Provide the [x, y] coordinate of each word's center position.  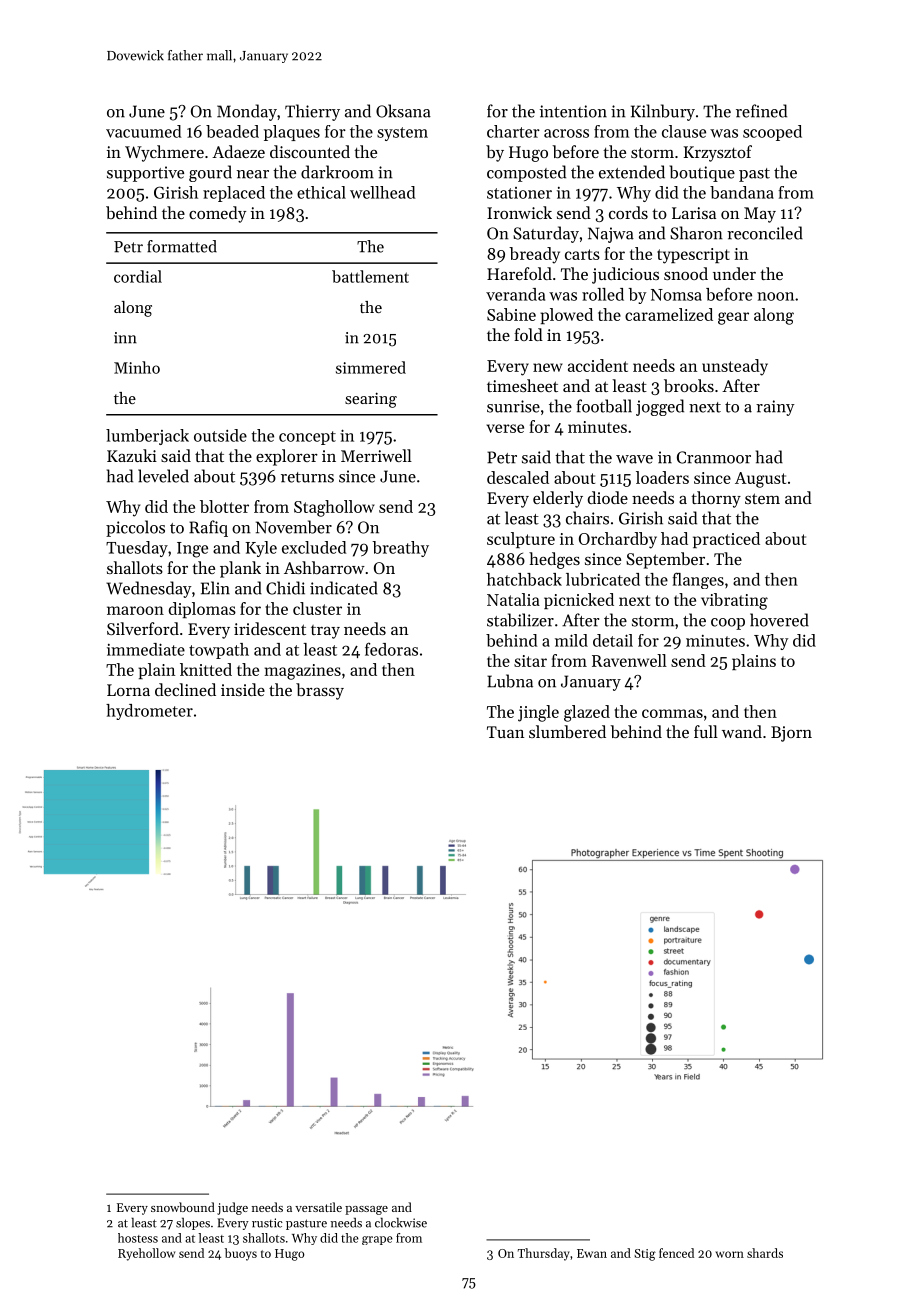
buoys [241, 1254]
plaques [292, 133]
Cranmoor [714, 457]
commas [672, 713]
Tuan [505, 732]
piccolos [135, 528]
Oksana [403, 111]
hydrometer [149, 712]
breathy [400, 549]
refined [761, 111]
